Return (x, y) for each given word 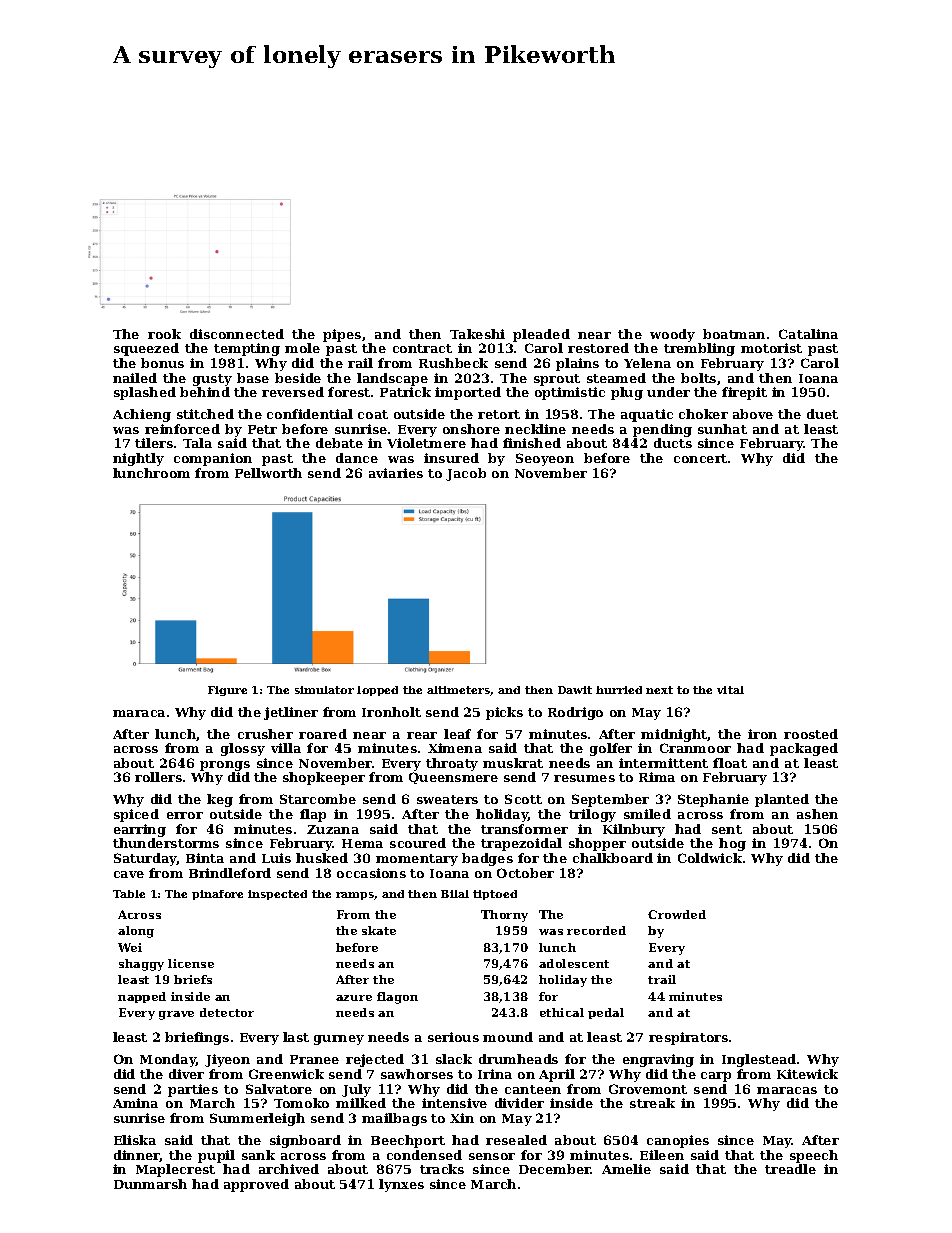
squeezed (146, 349)
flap (313, 815)
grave (176, 1015)
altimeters (459, 691)
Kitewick (807, 1074)
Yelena (647, 363)
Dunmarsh (150, 1184)
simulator (324, 690)
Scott (523, 799)
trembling (699, 349)
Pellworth (268, 473)
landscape (392, 379)
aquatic (647, 415)
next (659, 690)
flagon (397, 998)
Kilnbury (634, 830)
